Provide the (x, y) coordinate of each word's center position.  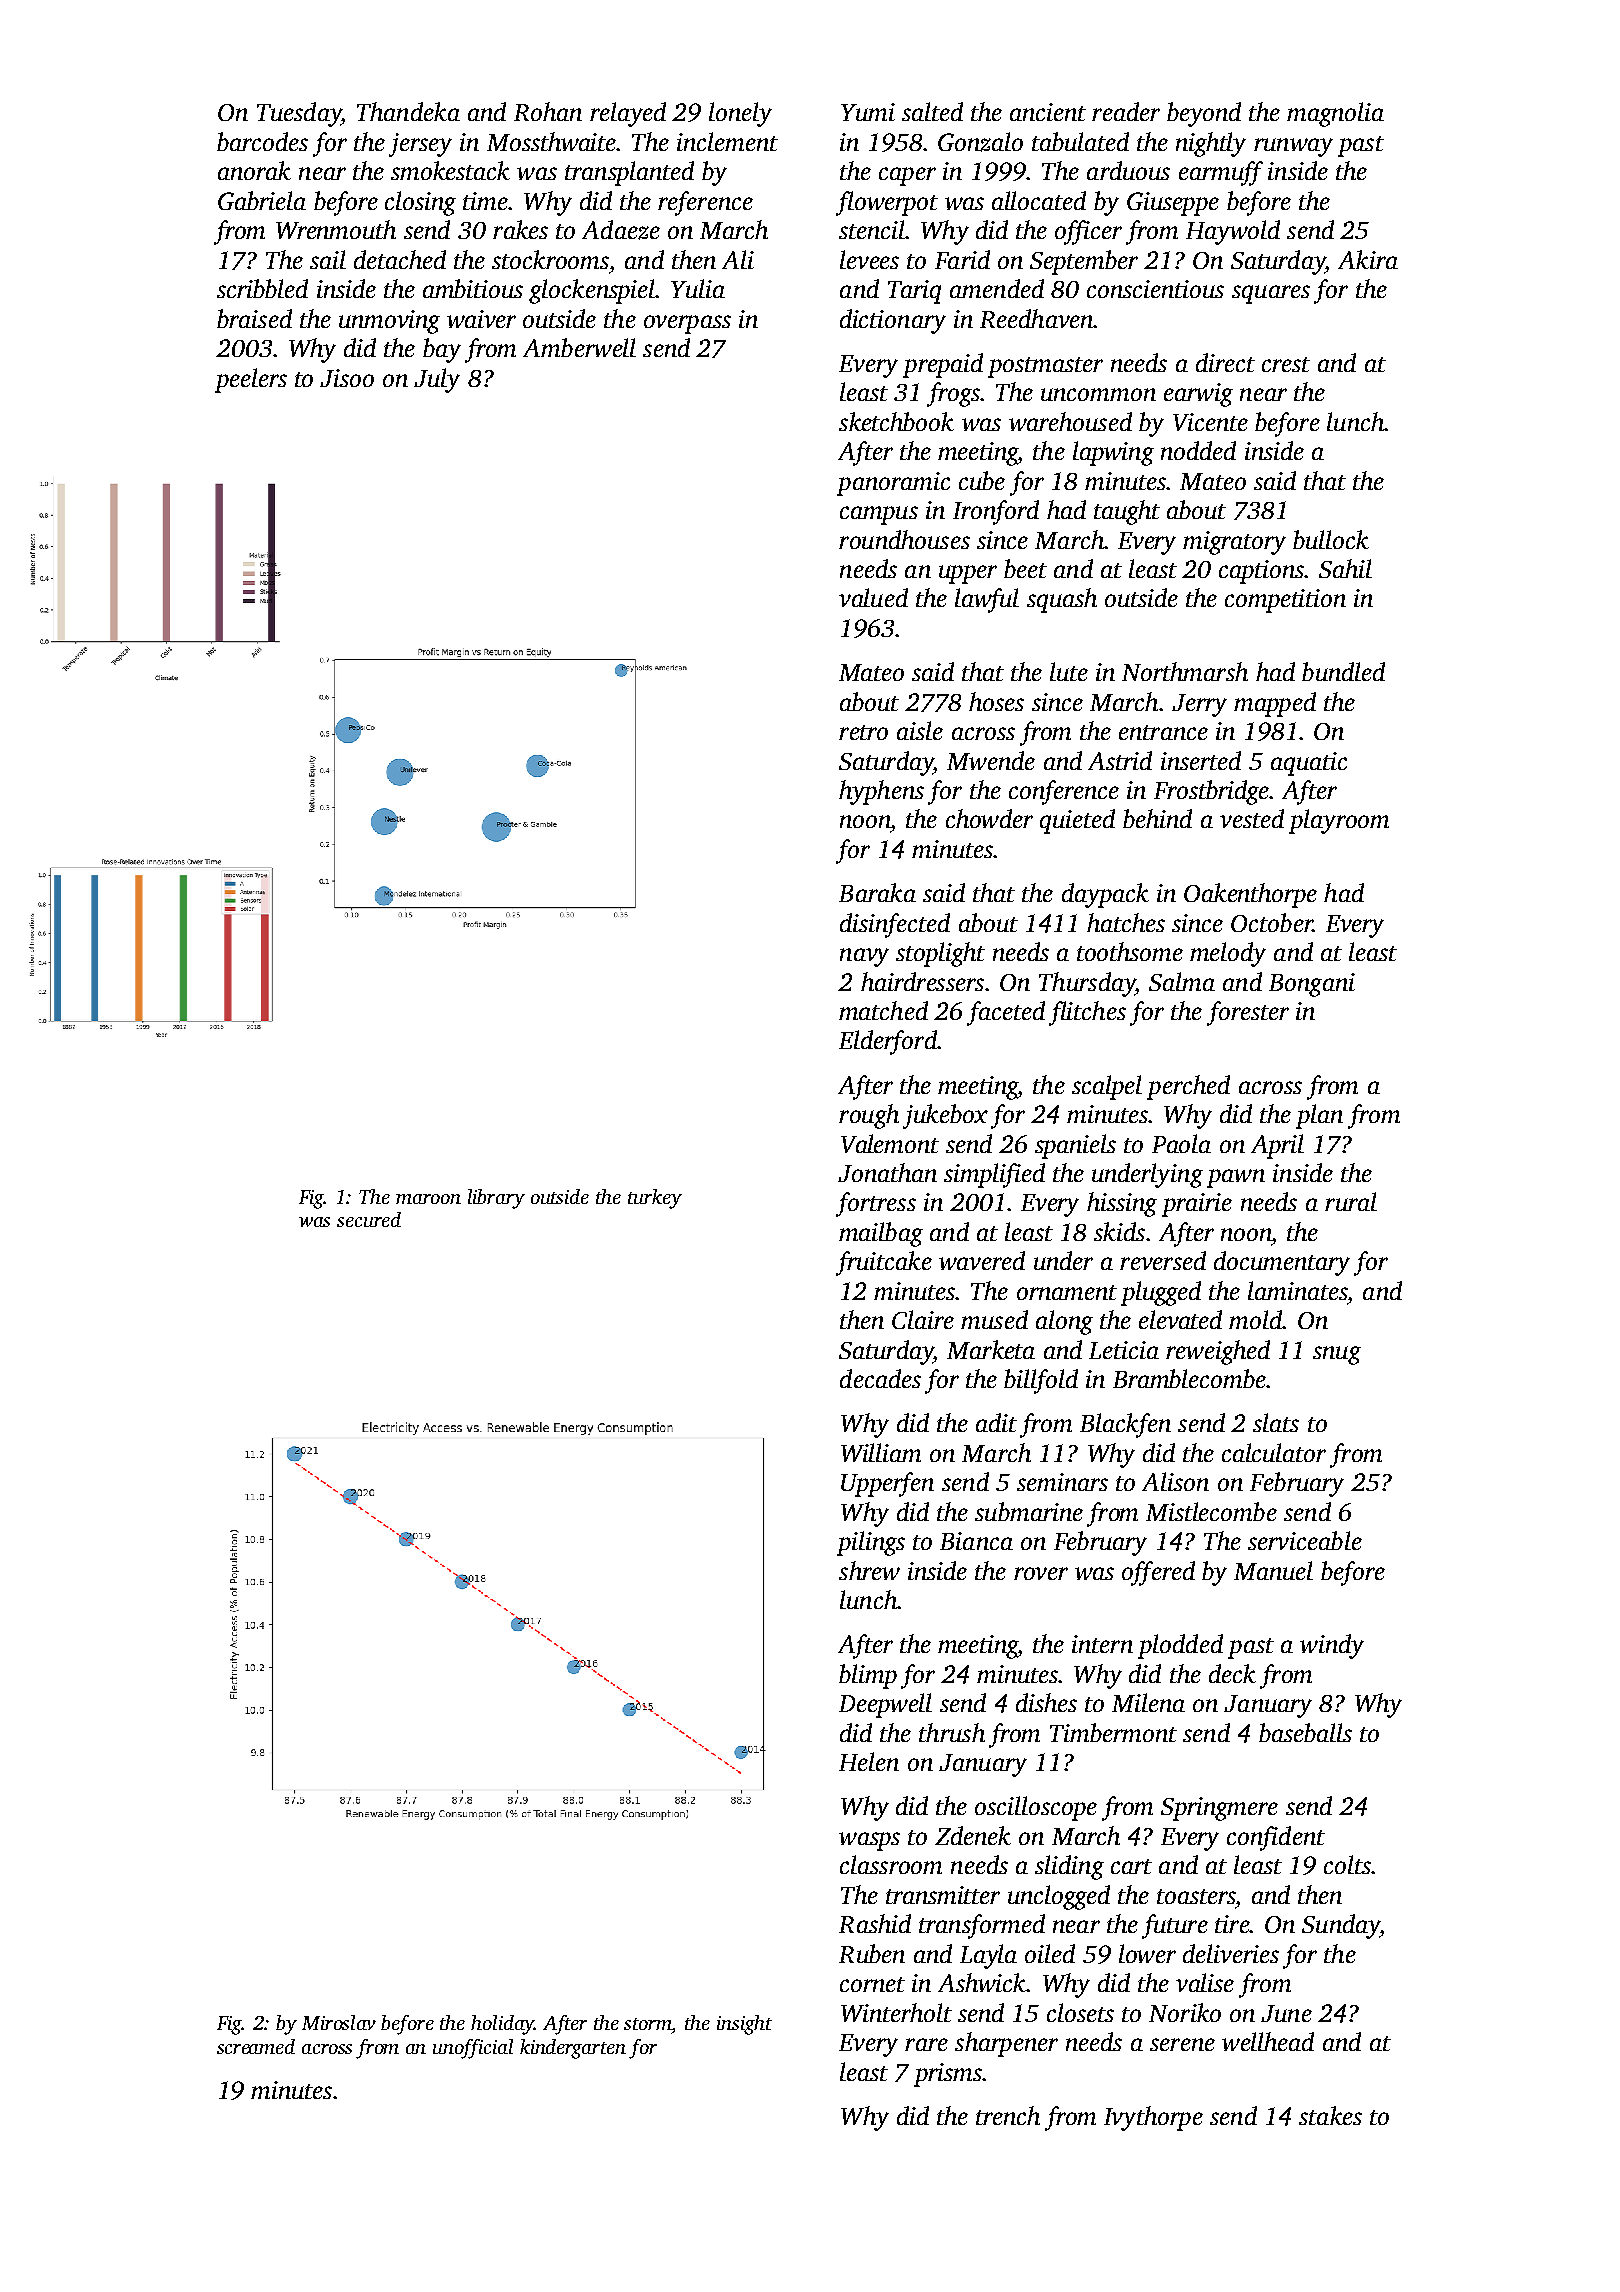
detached (400, 259)
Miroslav (339, 2022)
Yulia (698, 288)
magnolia (1335, 114)
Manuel (1273, 1570)
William (881, 1452)
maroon (428, 1199)
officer (1088, 232)
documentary (1282, 1263)
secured (369, 1219)
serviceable (1305, 1540)
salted (932, 111)
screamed (256, 2046)
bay (442, 350)
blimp (868, 1676)
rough (869, 1116)
